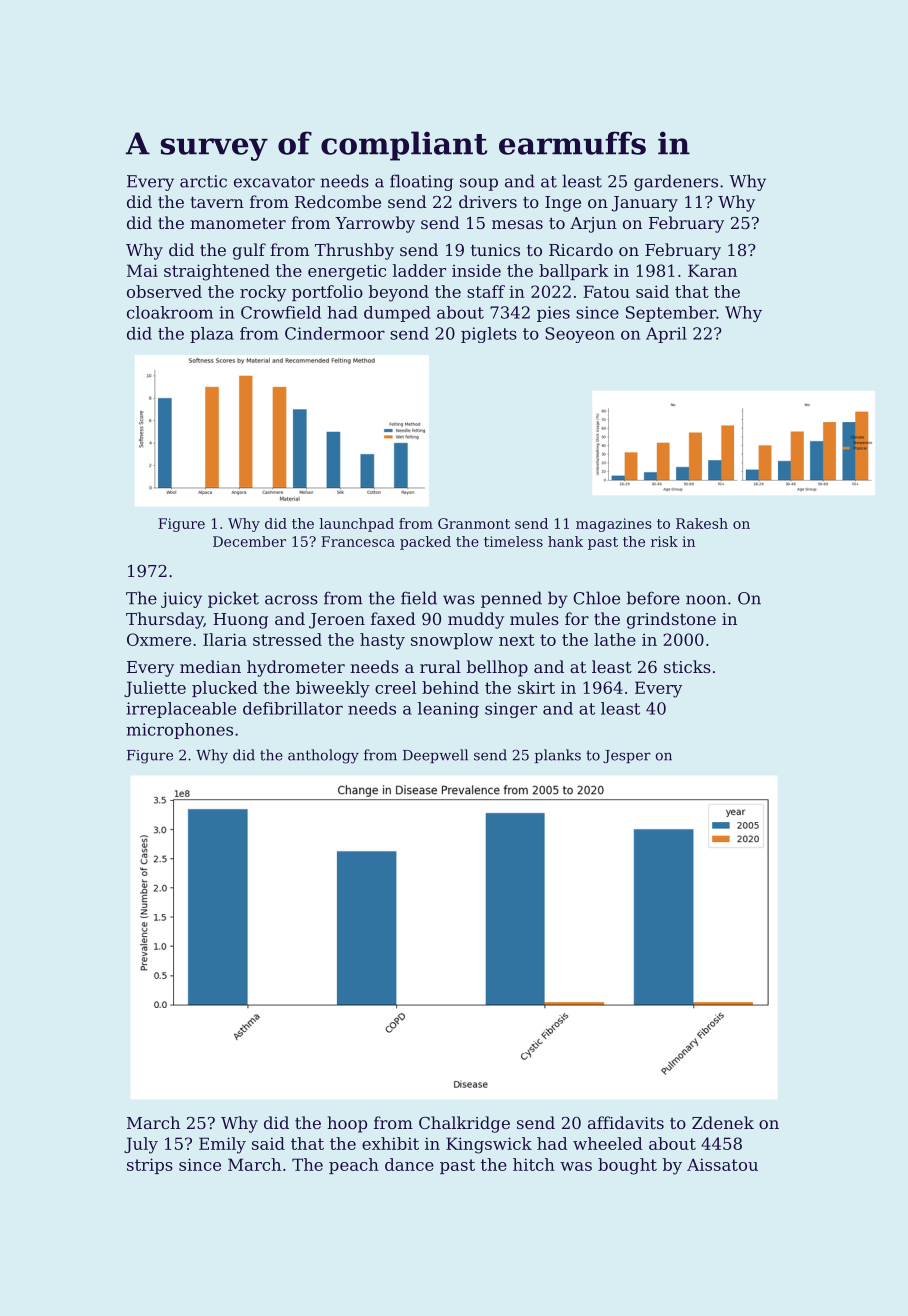 The height and width of the page is (1316, 908). I want to click on Chalkridge, so click(464, 1124).
